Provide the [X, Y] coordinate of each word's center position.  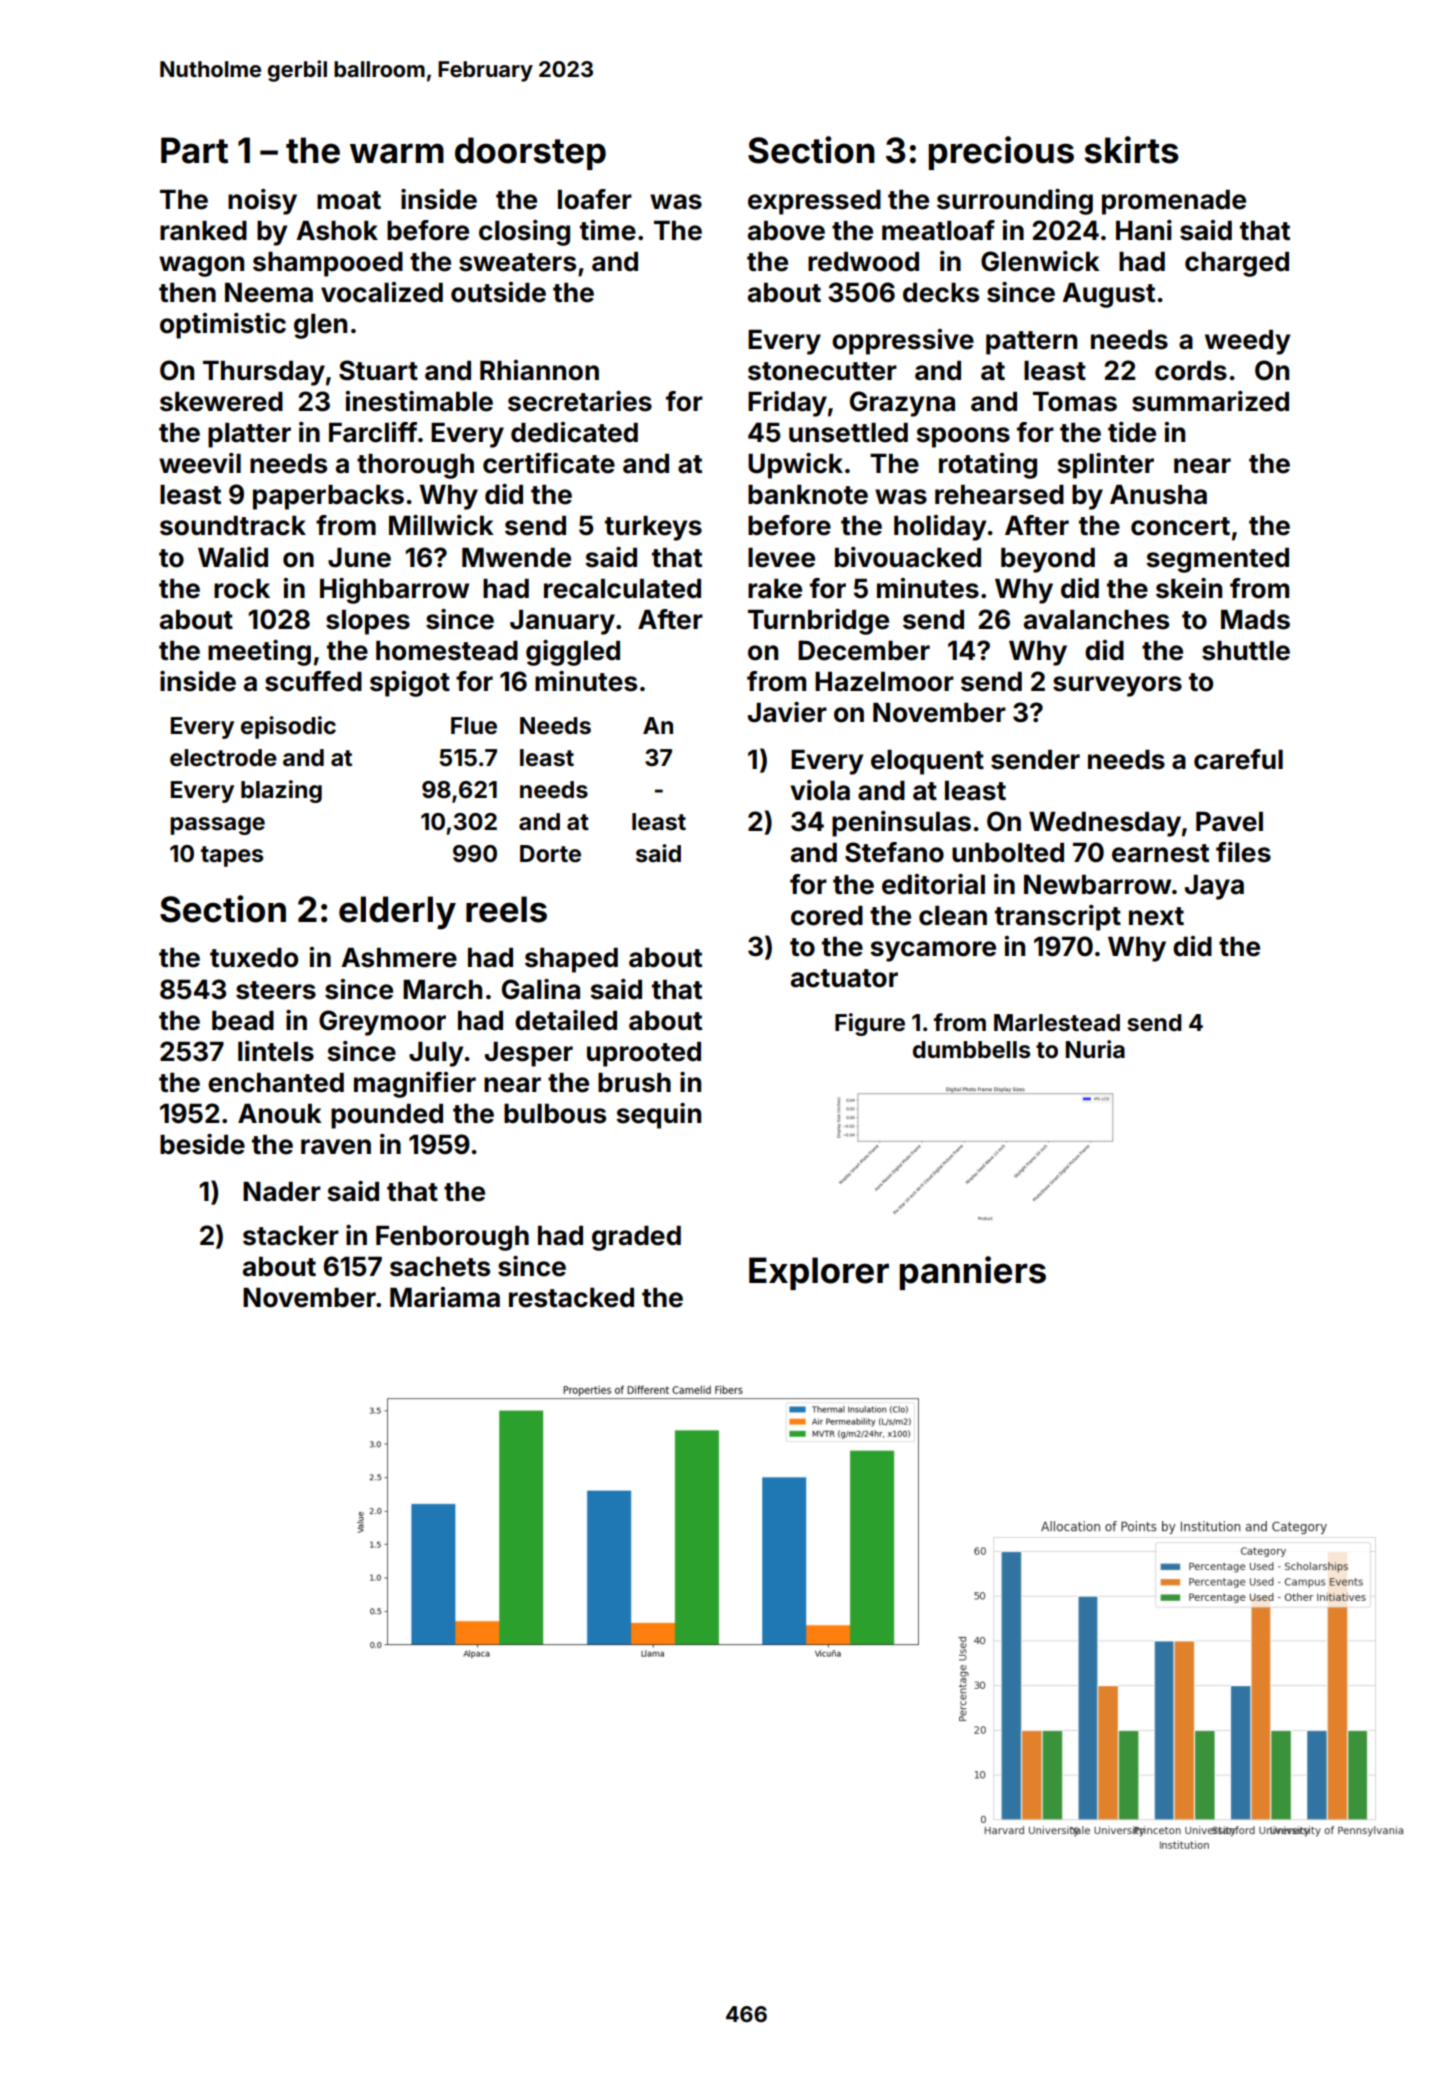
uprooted [644, 1054]
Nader [282, 1192]
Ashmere [399, 958]
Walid [233, 557]
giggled [573, 653]
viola [820, 790]
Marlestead [1057, 1023]
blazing [281, 791]
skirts [1132, 150]
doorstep [530, 153]
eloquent [927, 762]
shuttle [1246, 651]
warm [397, 153]
